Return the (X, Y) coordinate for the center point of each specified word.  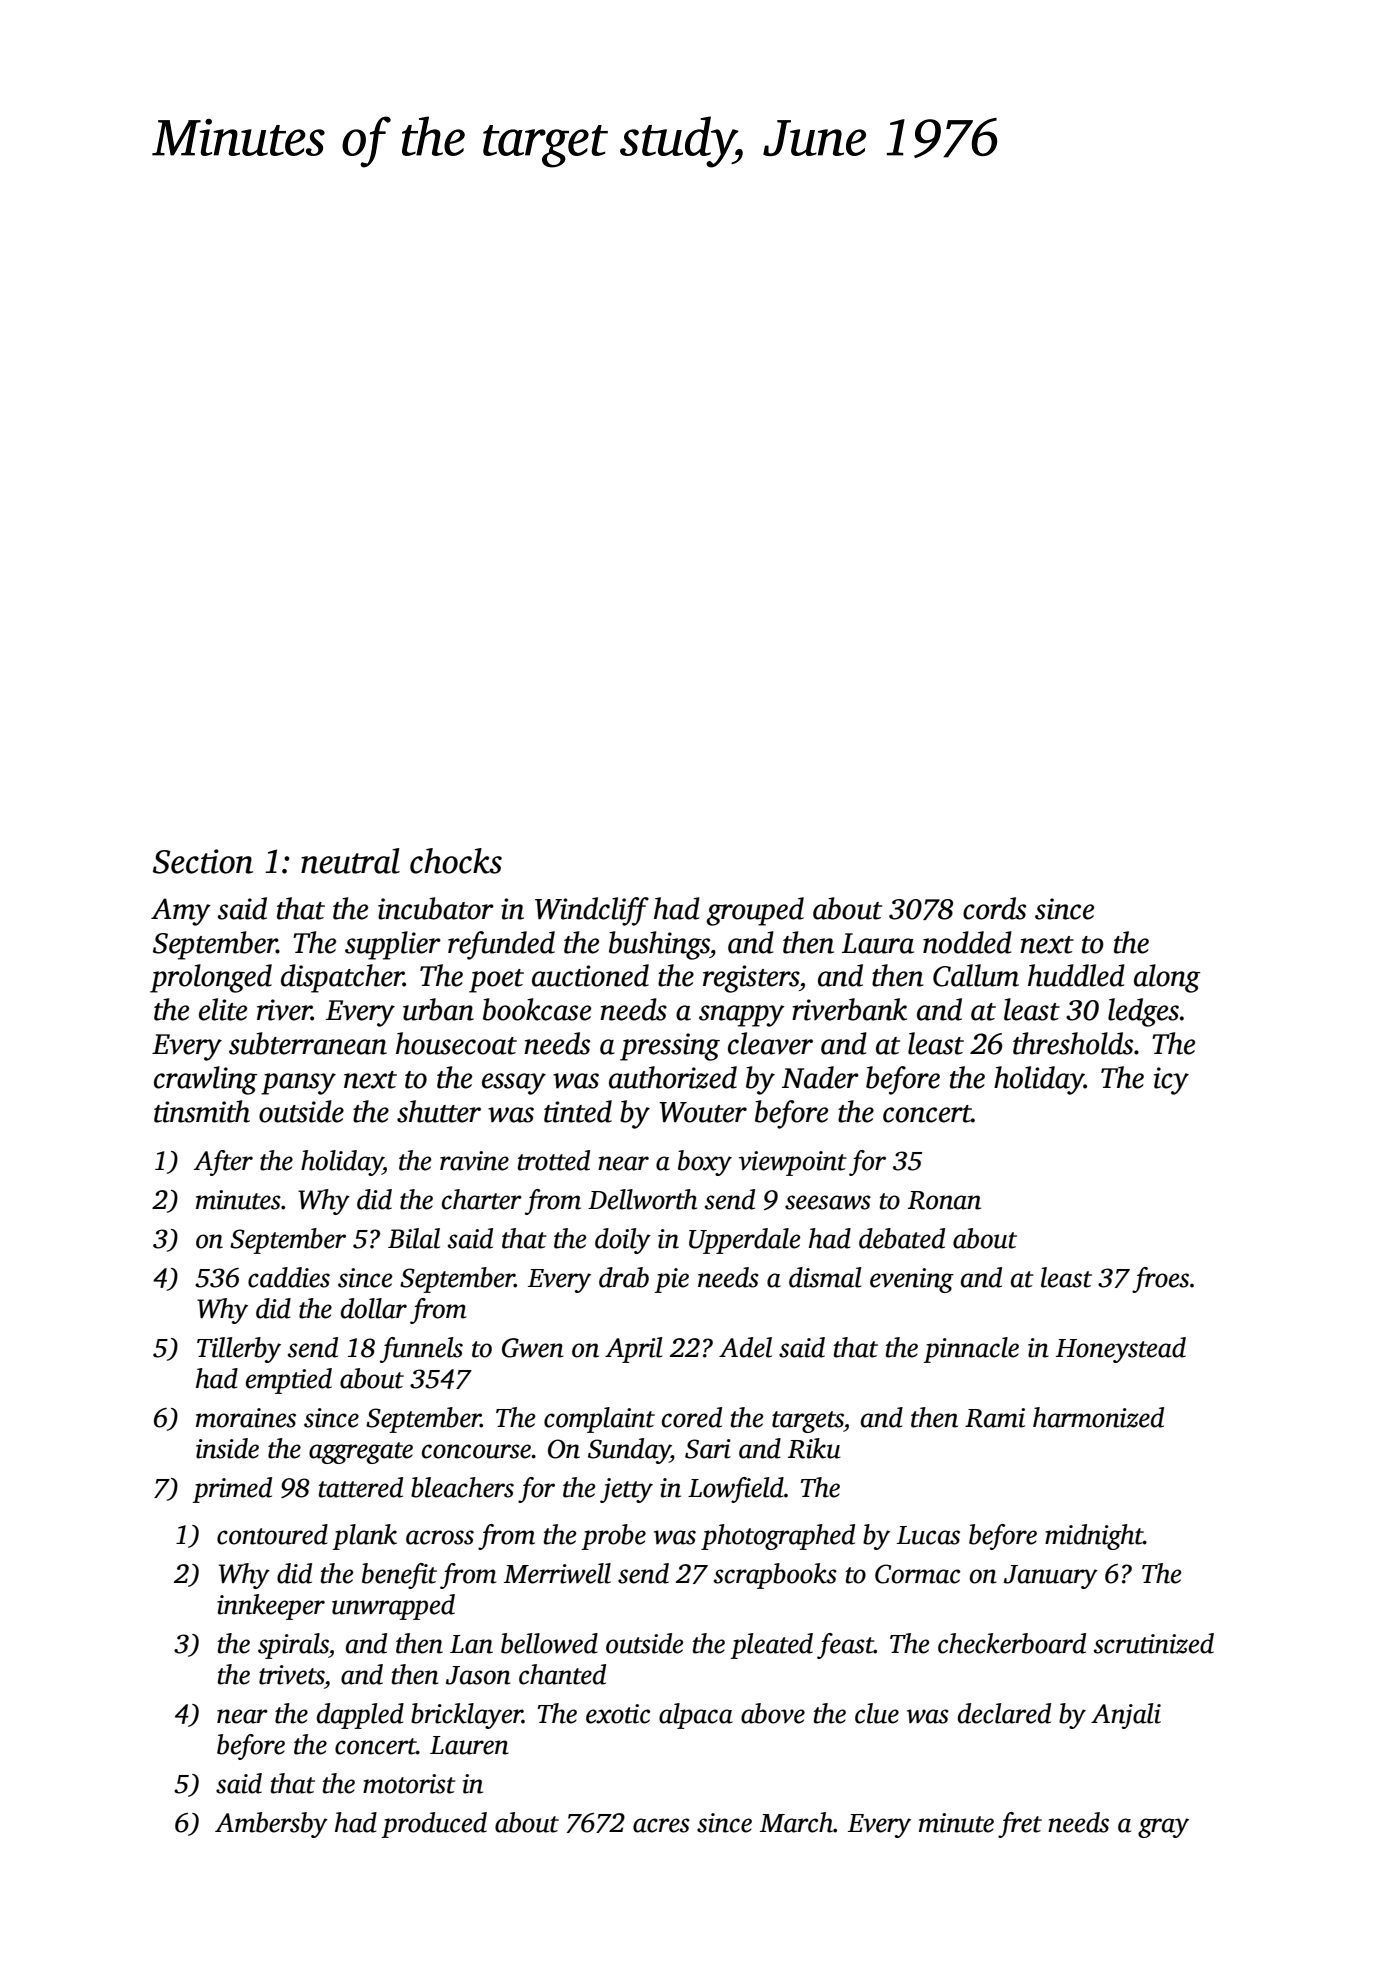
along (1167, 978)
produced (434, 1825)
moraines (246, 1418)
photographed (778, 1537)
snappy (742, 1016)
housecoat (456, 1043)
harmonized (1098, 1417)
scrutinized (1154, 1643)
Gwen (533, 1348)
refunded (501, 945)
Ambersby (271, 1825)
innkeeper (271, 1607)
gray (1163, 1828)
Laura (878, 943)
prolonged (211, 978)
